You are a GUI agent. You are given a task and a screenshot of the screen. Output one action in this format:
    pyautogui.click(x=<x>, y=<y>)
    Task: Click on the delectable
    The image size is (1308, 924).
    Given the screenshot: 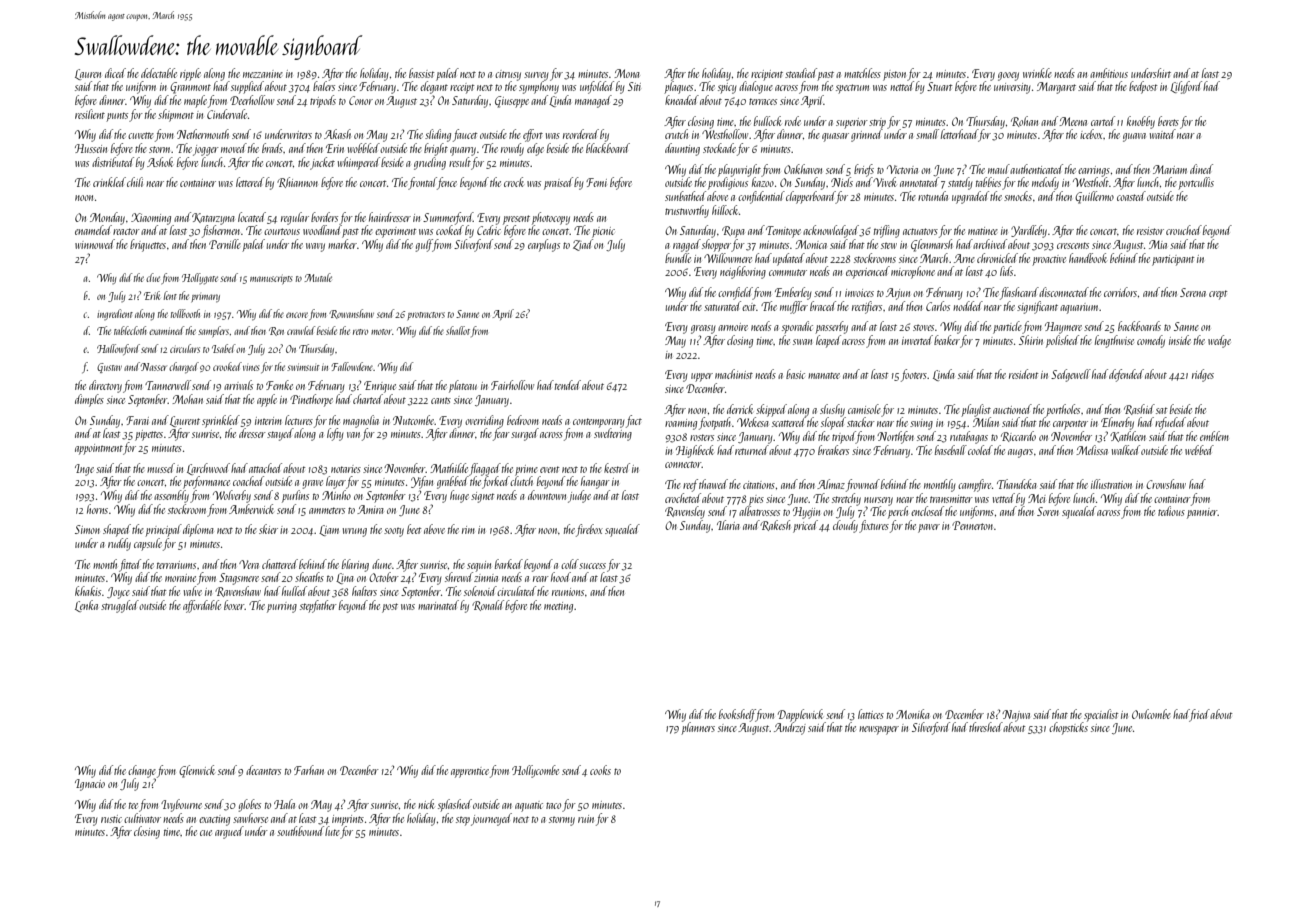 What is the action you would take?
    pyautogui.click(x=159, y=73)
